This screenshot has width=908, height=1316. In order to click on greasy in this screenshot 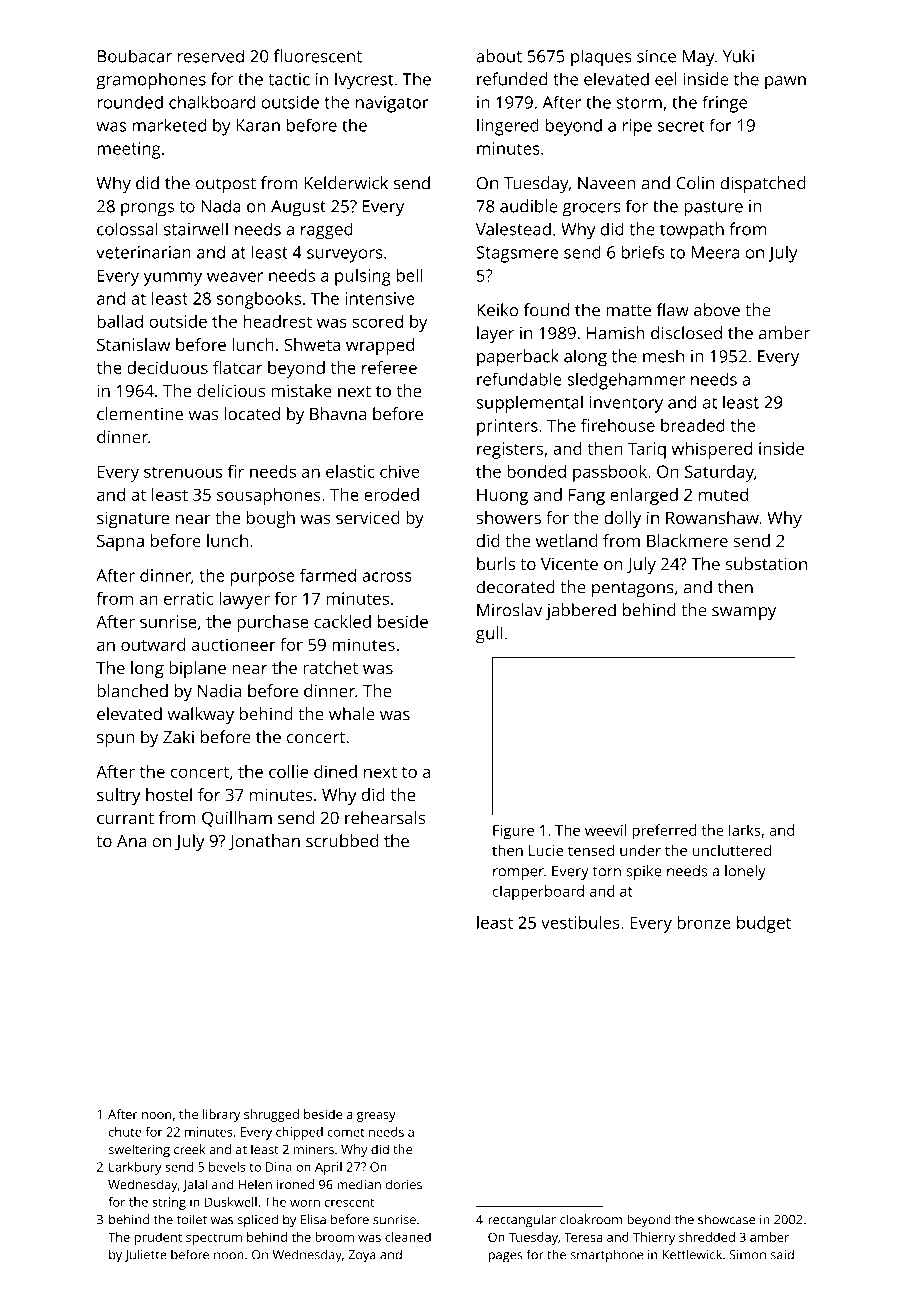, I will do `click(376, 1117)`.
